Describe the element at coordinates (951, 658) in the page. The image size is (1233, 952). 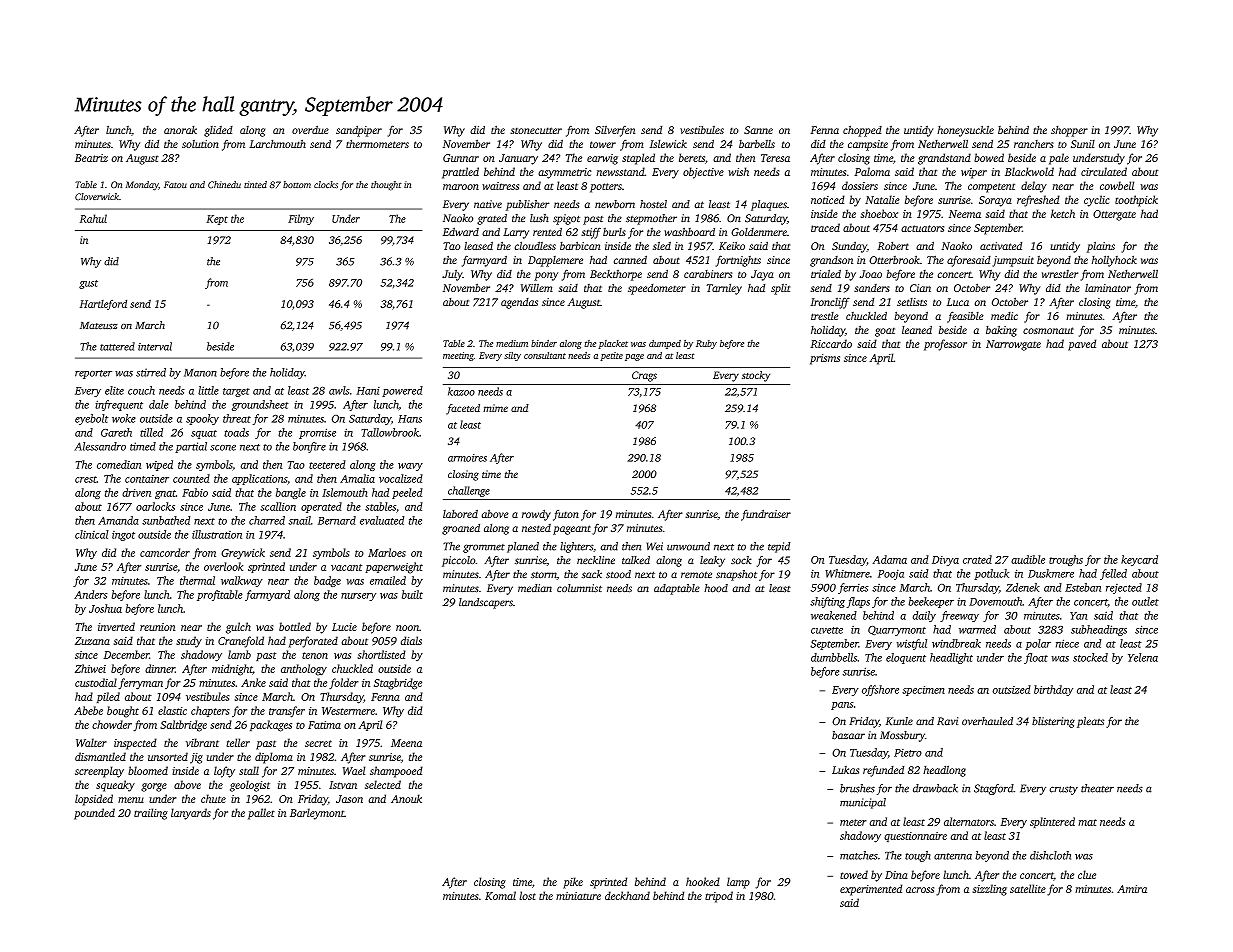
I see `headlight` at that location.
